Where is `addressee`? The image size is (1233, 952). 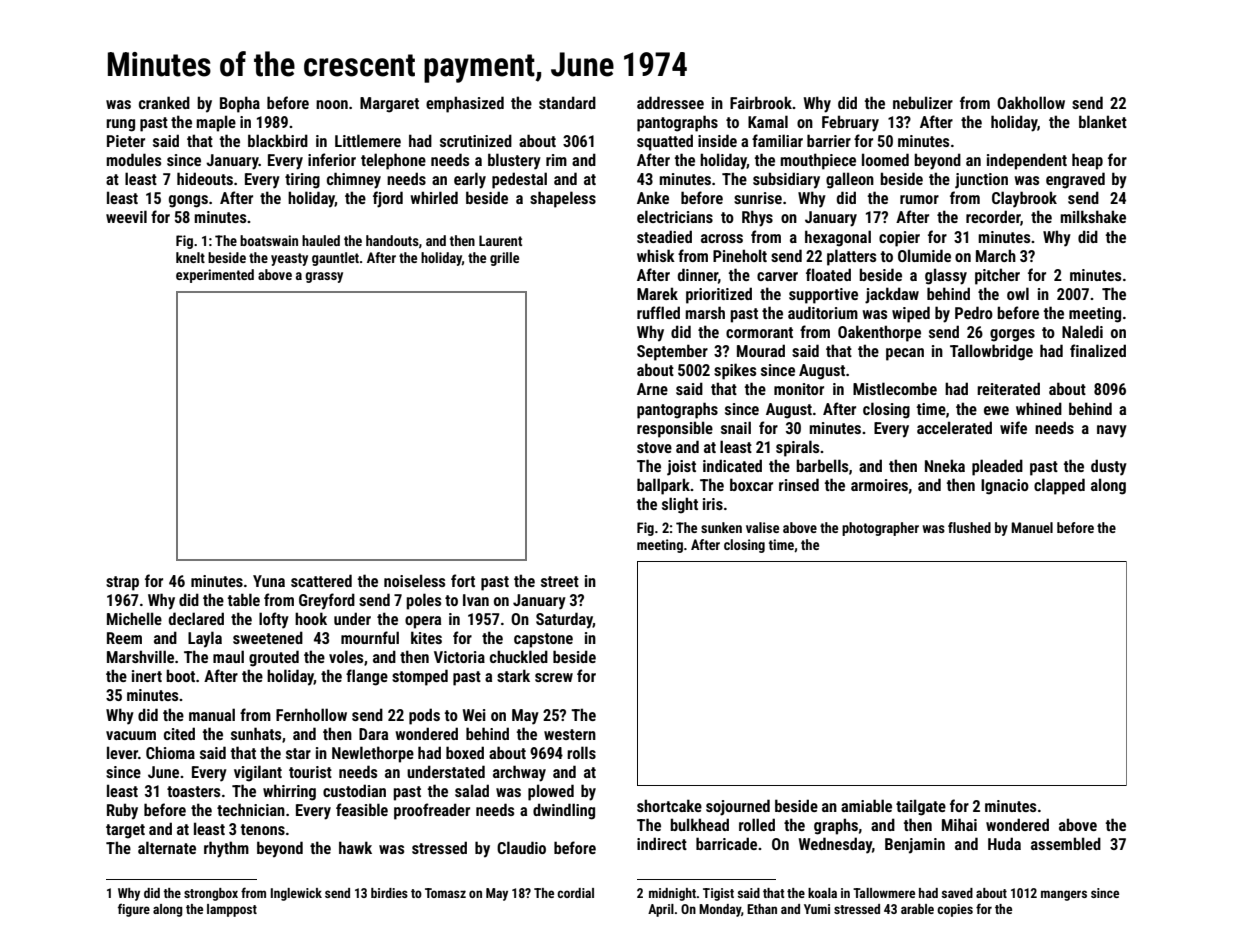
addressee is located at coordinates (670, 102).
